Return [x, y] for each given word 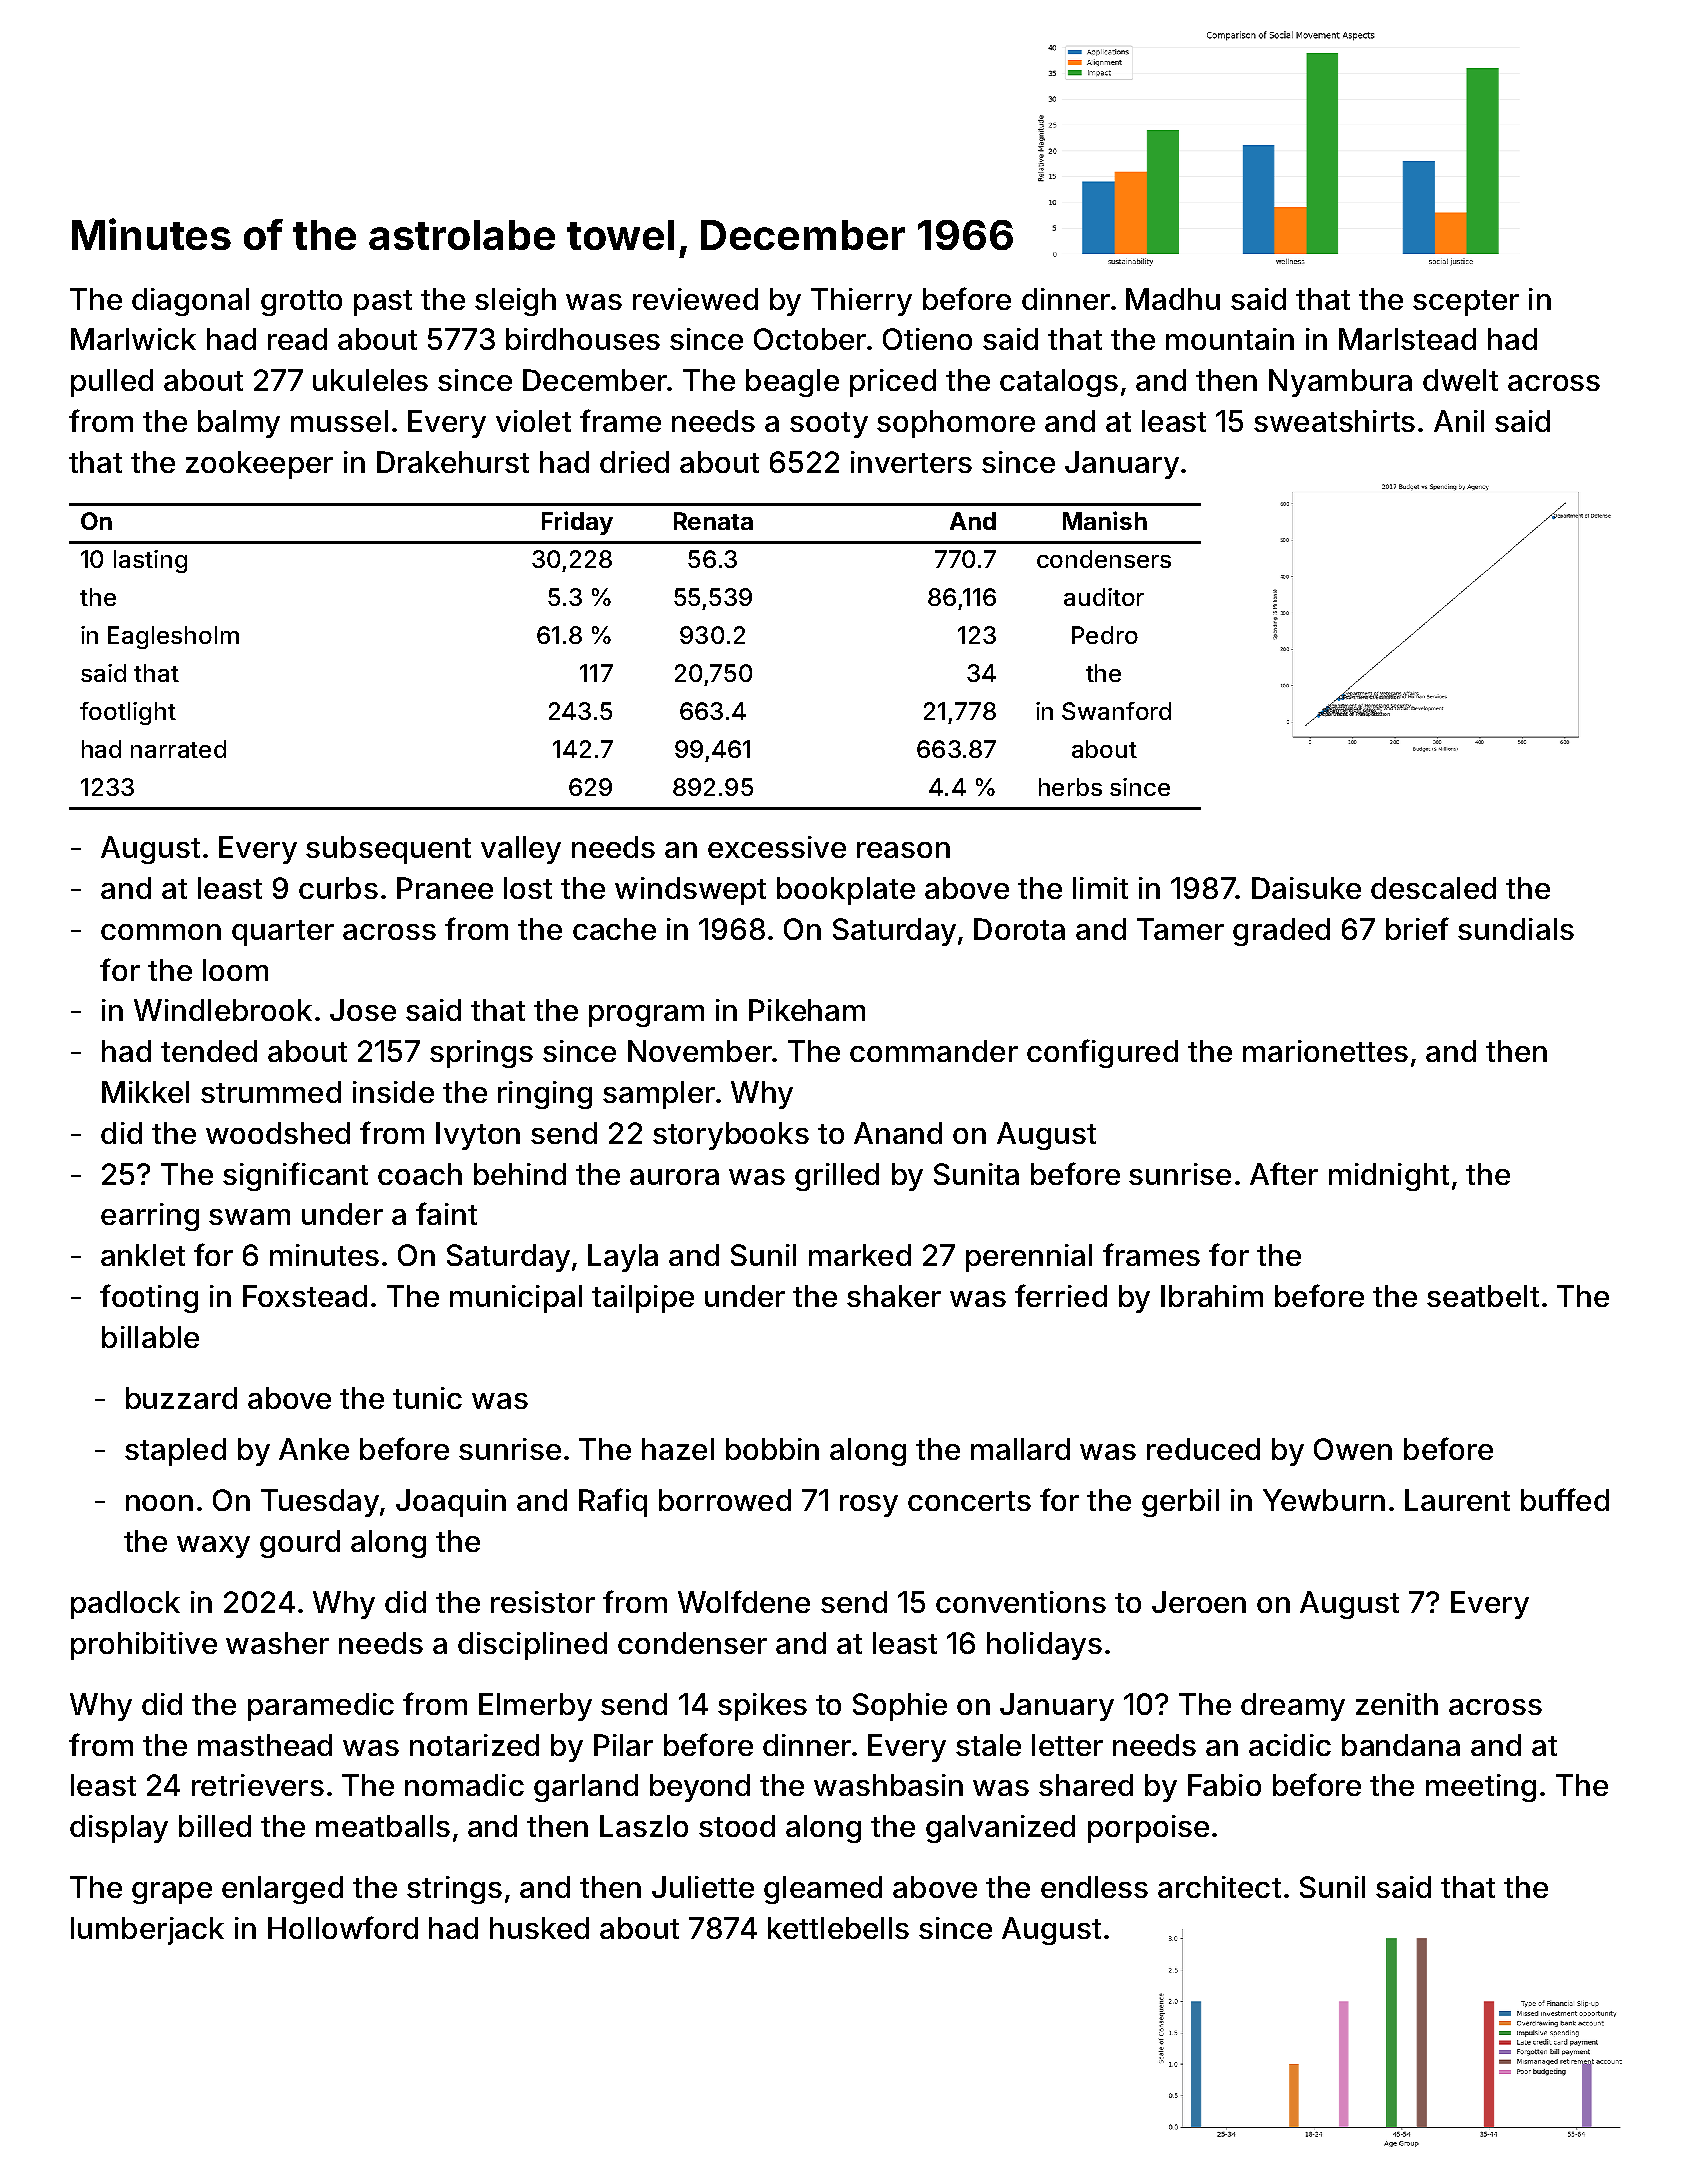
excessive [777, 847]
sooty [829, 425]
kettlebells [838, 1928]
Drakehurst [453, 462]
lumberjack [147, 1931]
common [161, 932]
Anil [1459, 421]
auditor [1104, 597]
